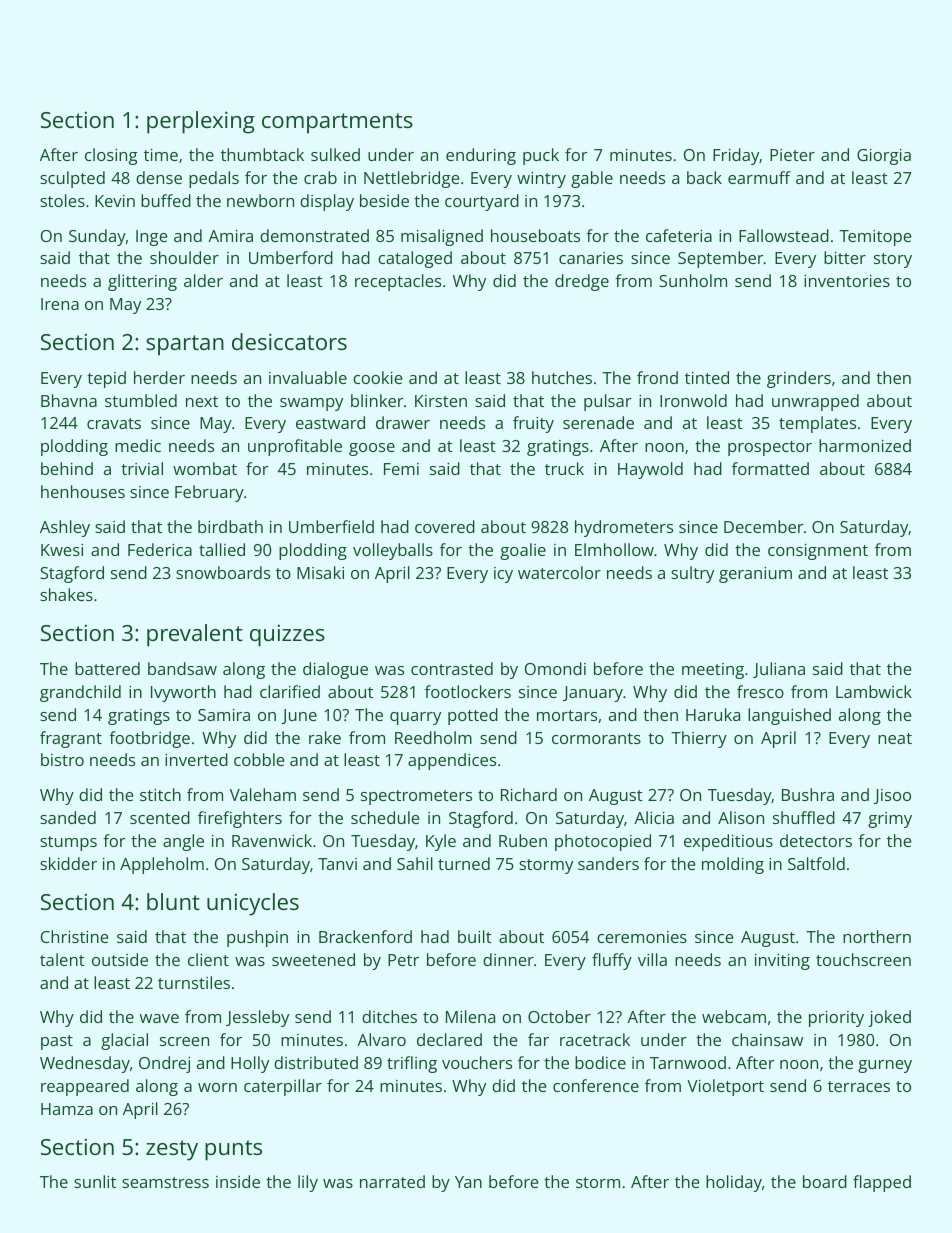  I want to click on dinner, so click(508, 959).
